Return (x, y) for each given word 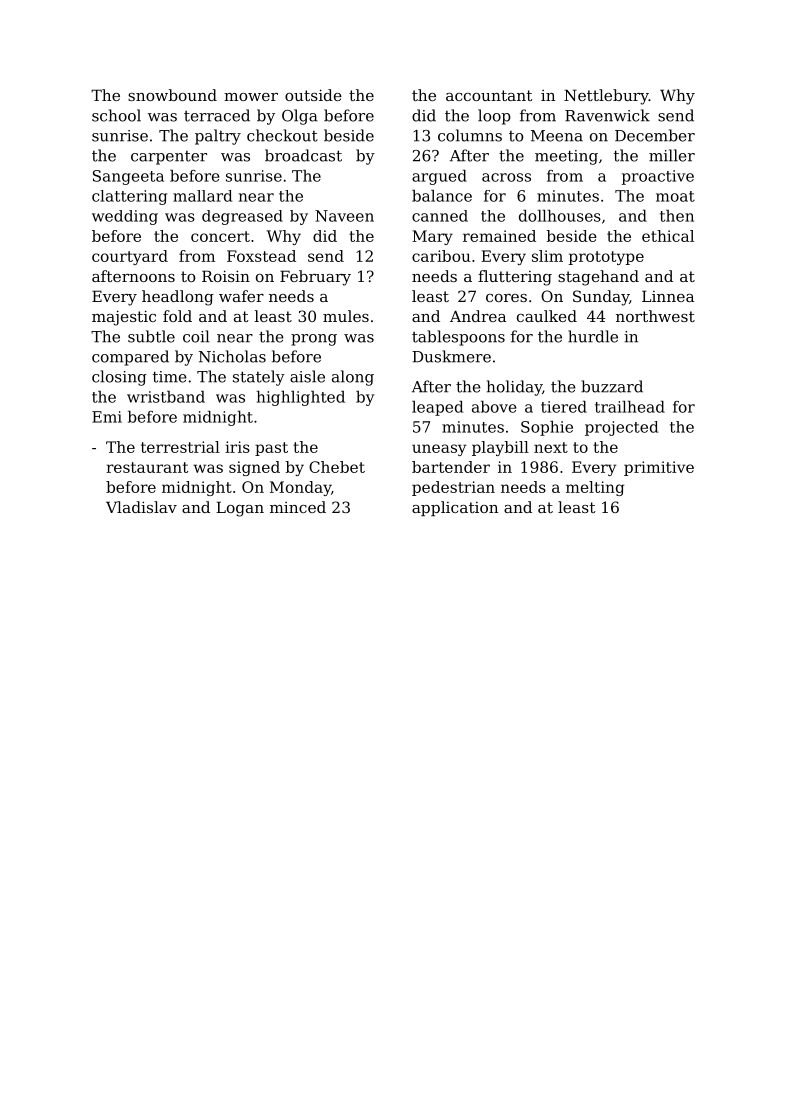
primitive (659, 468)
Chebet (337, 467)
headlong (178, 298)
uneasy (439, 450)
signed (254, 468)
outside (313, 95)
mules (346, 316)
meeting (566, 157)
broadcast (303, 155)
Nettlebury (606, 97)
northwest (655, 316)
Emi (107, 417)
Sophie (547, 428)
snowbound (172, 95)
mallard (202, 196)
